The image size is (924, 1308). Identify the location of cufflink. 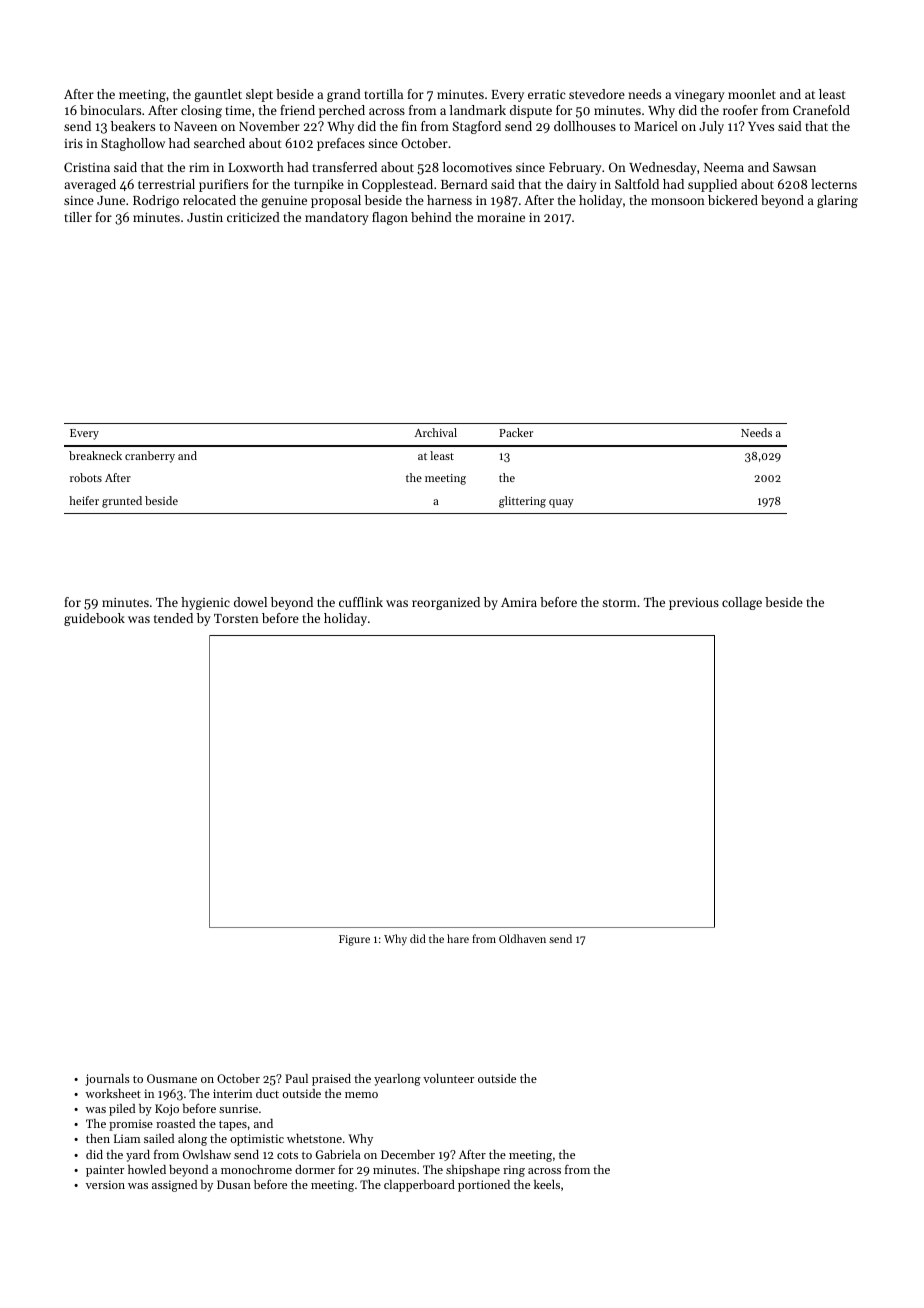
(361, 602).
